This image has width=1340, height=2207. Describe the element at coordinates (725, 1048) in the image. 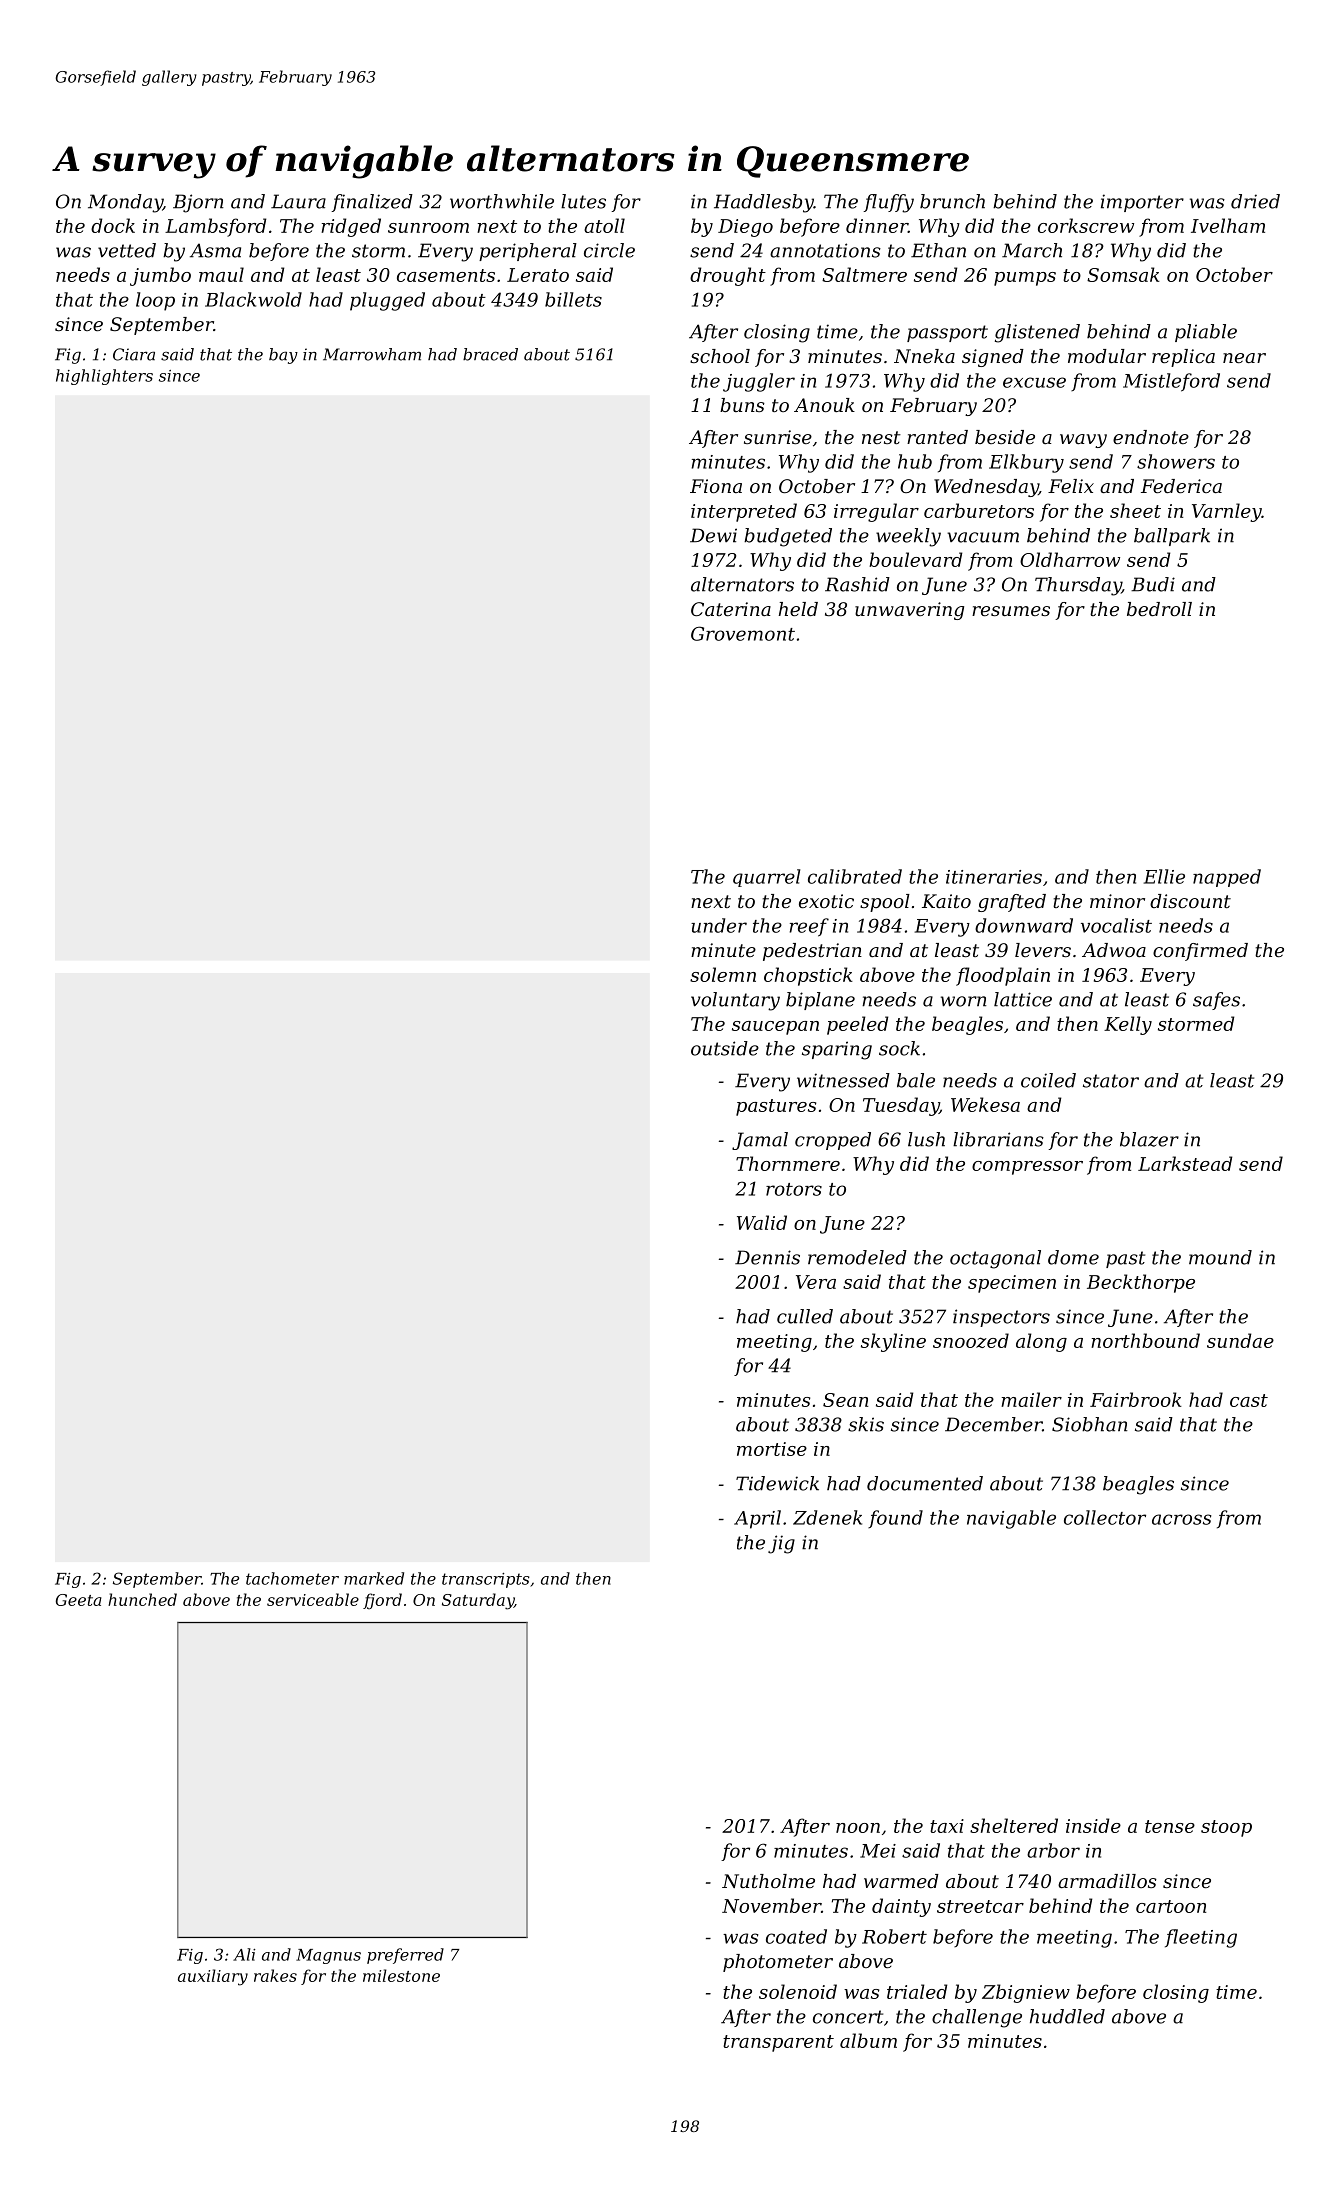

I see `outside` at that location.
